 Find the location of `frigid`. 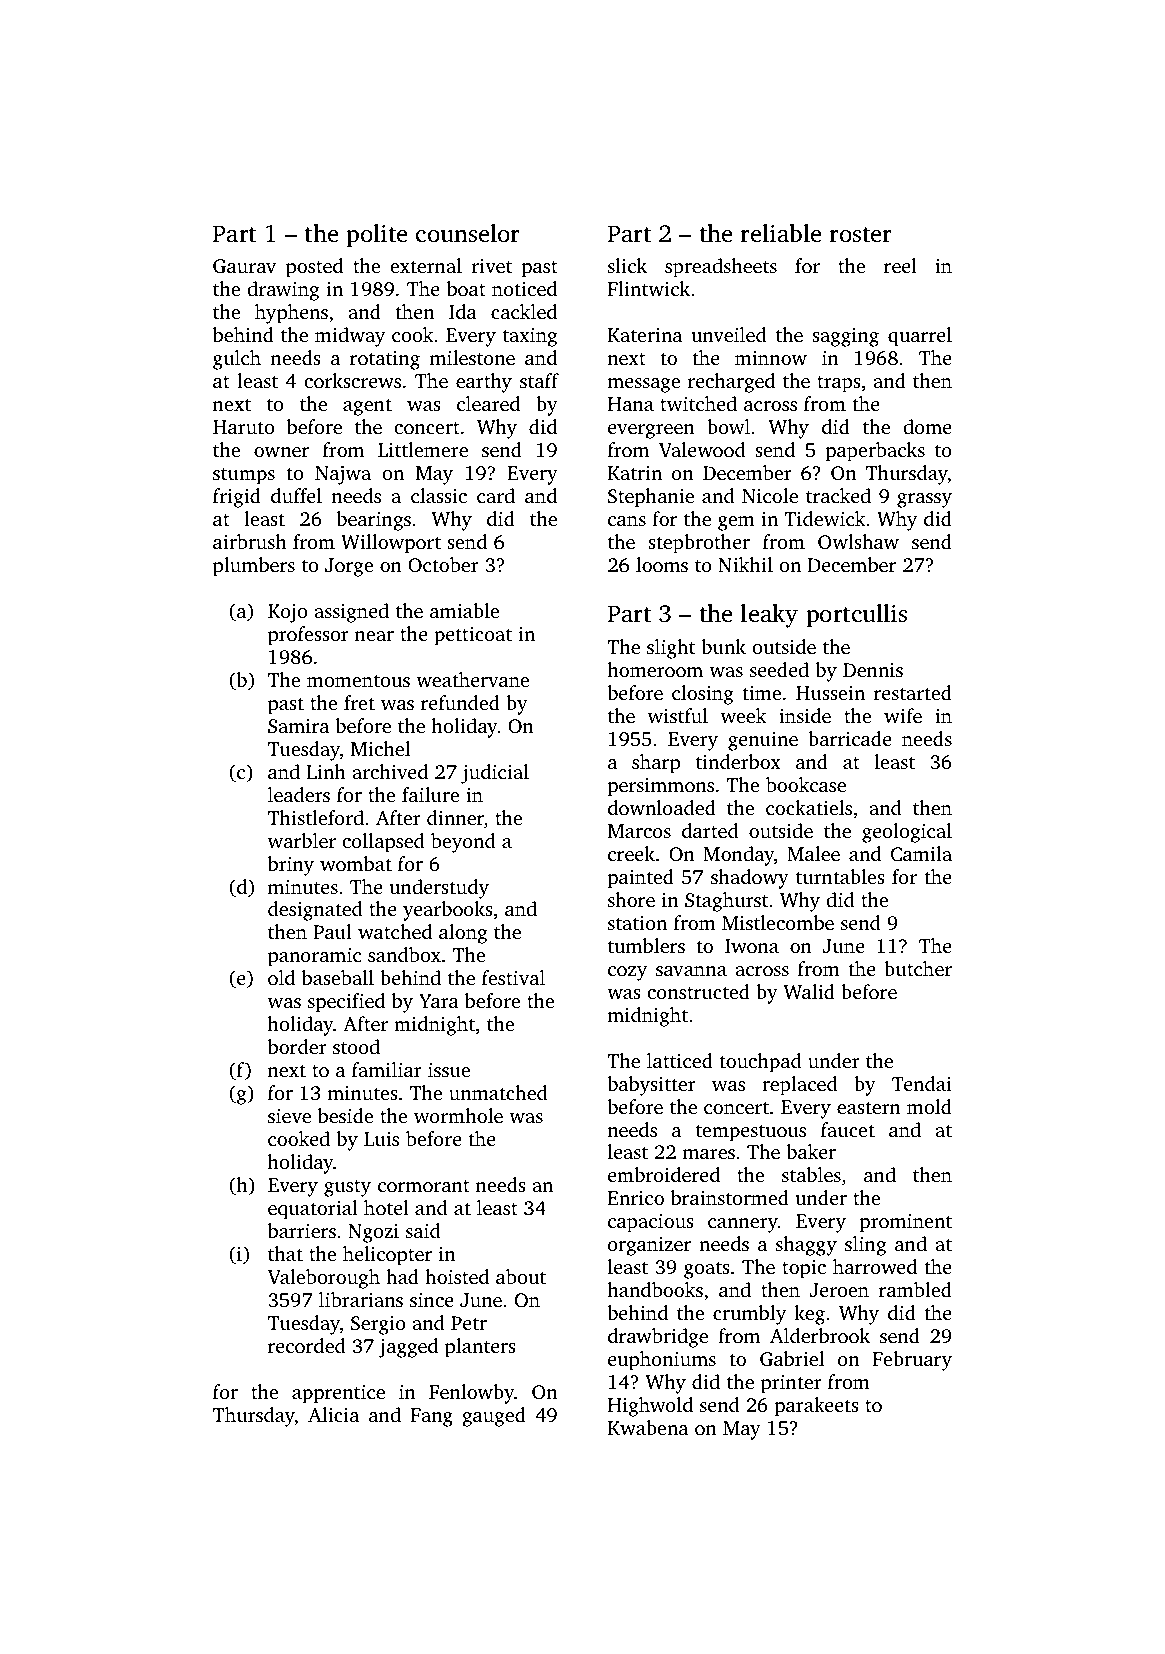

frigid is located at coordinates (237, 498).
